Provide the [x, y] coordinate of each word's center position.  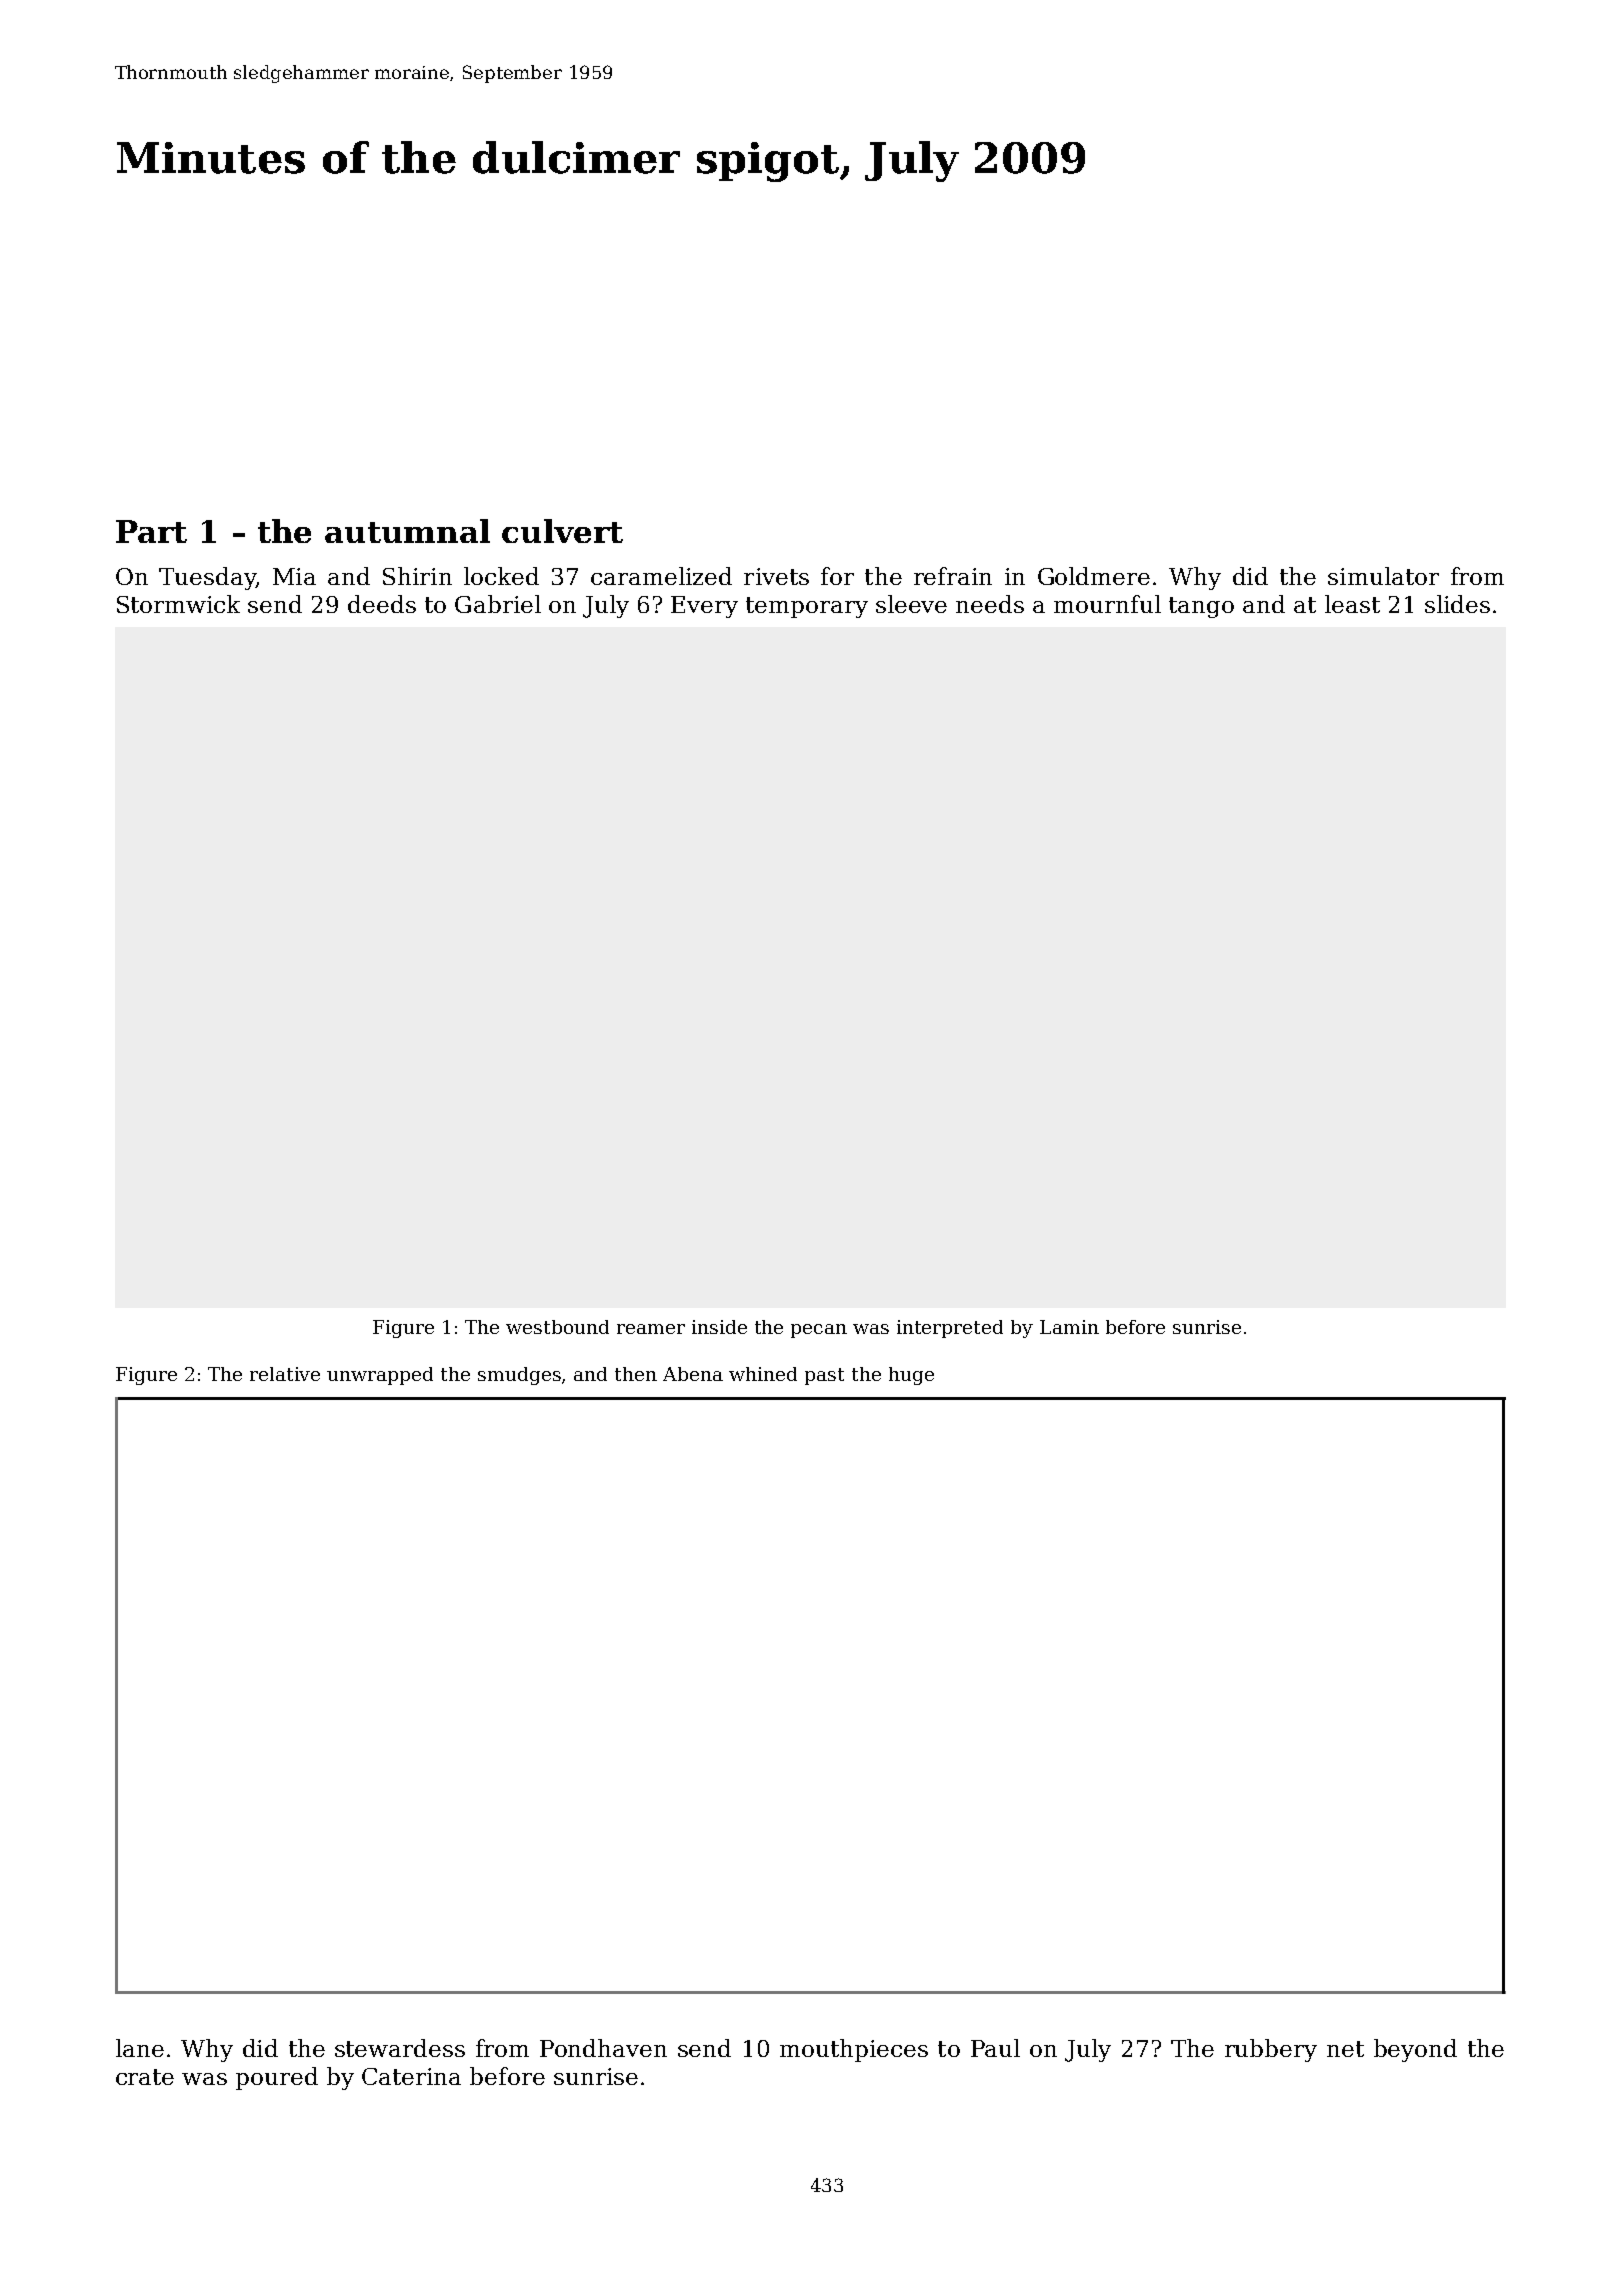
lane [140, 2048]
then [636, 1374]
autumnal [407, 531]
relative [285, 1374]
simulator [1383, 576]
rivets [776, 576]
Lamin [1069, 1327]
